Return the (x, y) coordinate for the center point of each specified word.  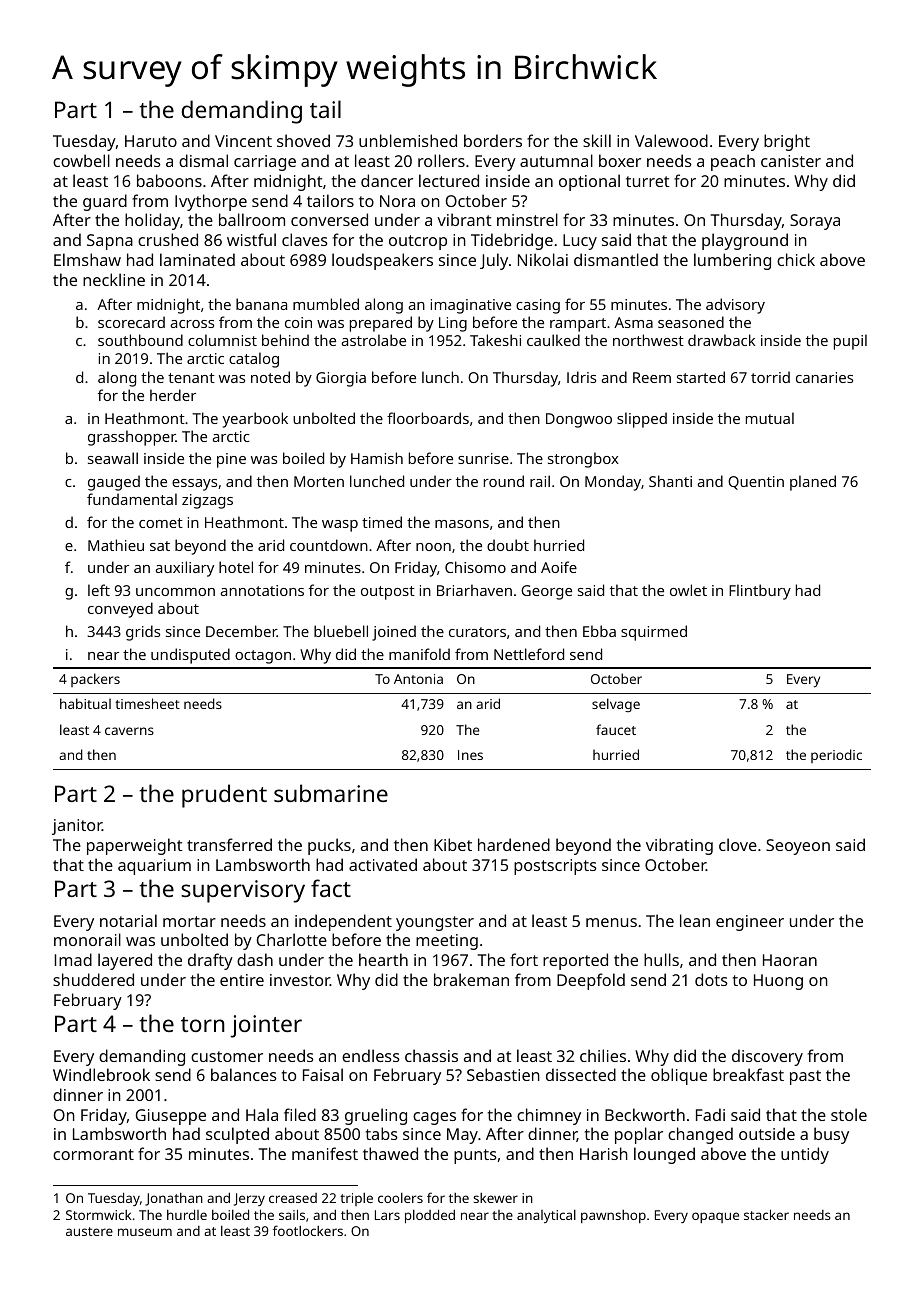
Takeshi (495, 340)
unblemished (408, 140)
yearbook (255, 420)
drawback (722, 340)
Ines (470, 755)
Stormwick (98, 1215)
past (805, 1077)
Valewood (671, 140)
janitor (77, 827)
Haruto (151, 141)
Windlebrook (101, 1074)
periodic (836, 756)
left (99, 590)
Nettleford (529, 654)
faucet (616, 729)
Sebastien (503, 1074)
